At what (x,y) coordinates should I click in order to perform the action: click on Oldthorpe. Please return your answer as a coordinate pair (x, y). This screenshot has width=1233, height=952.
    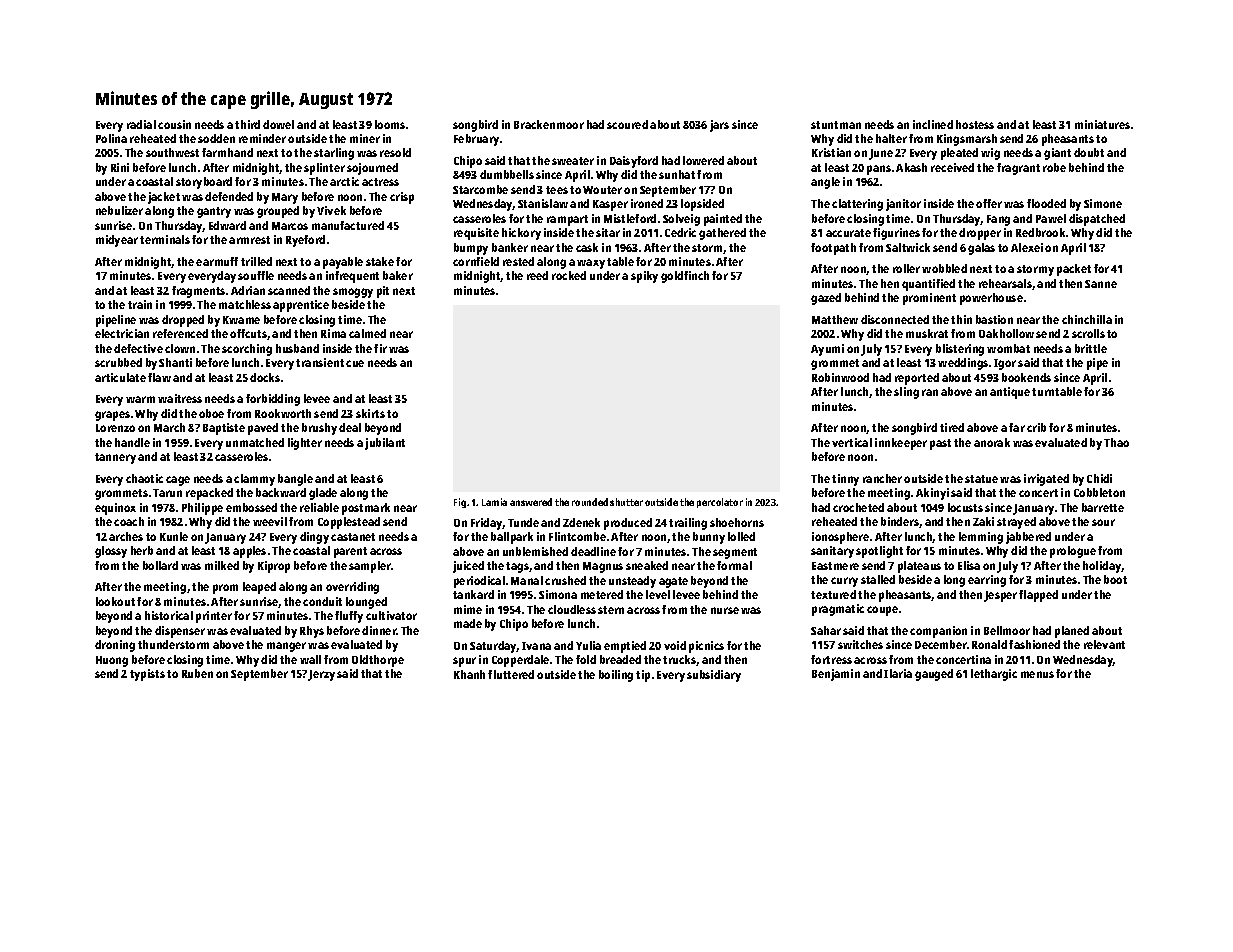
    Looking at the image, I should click on (378, 661).
